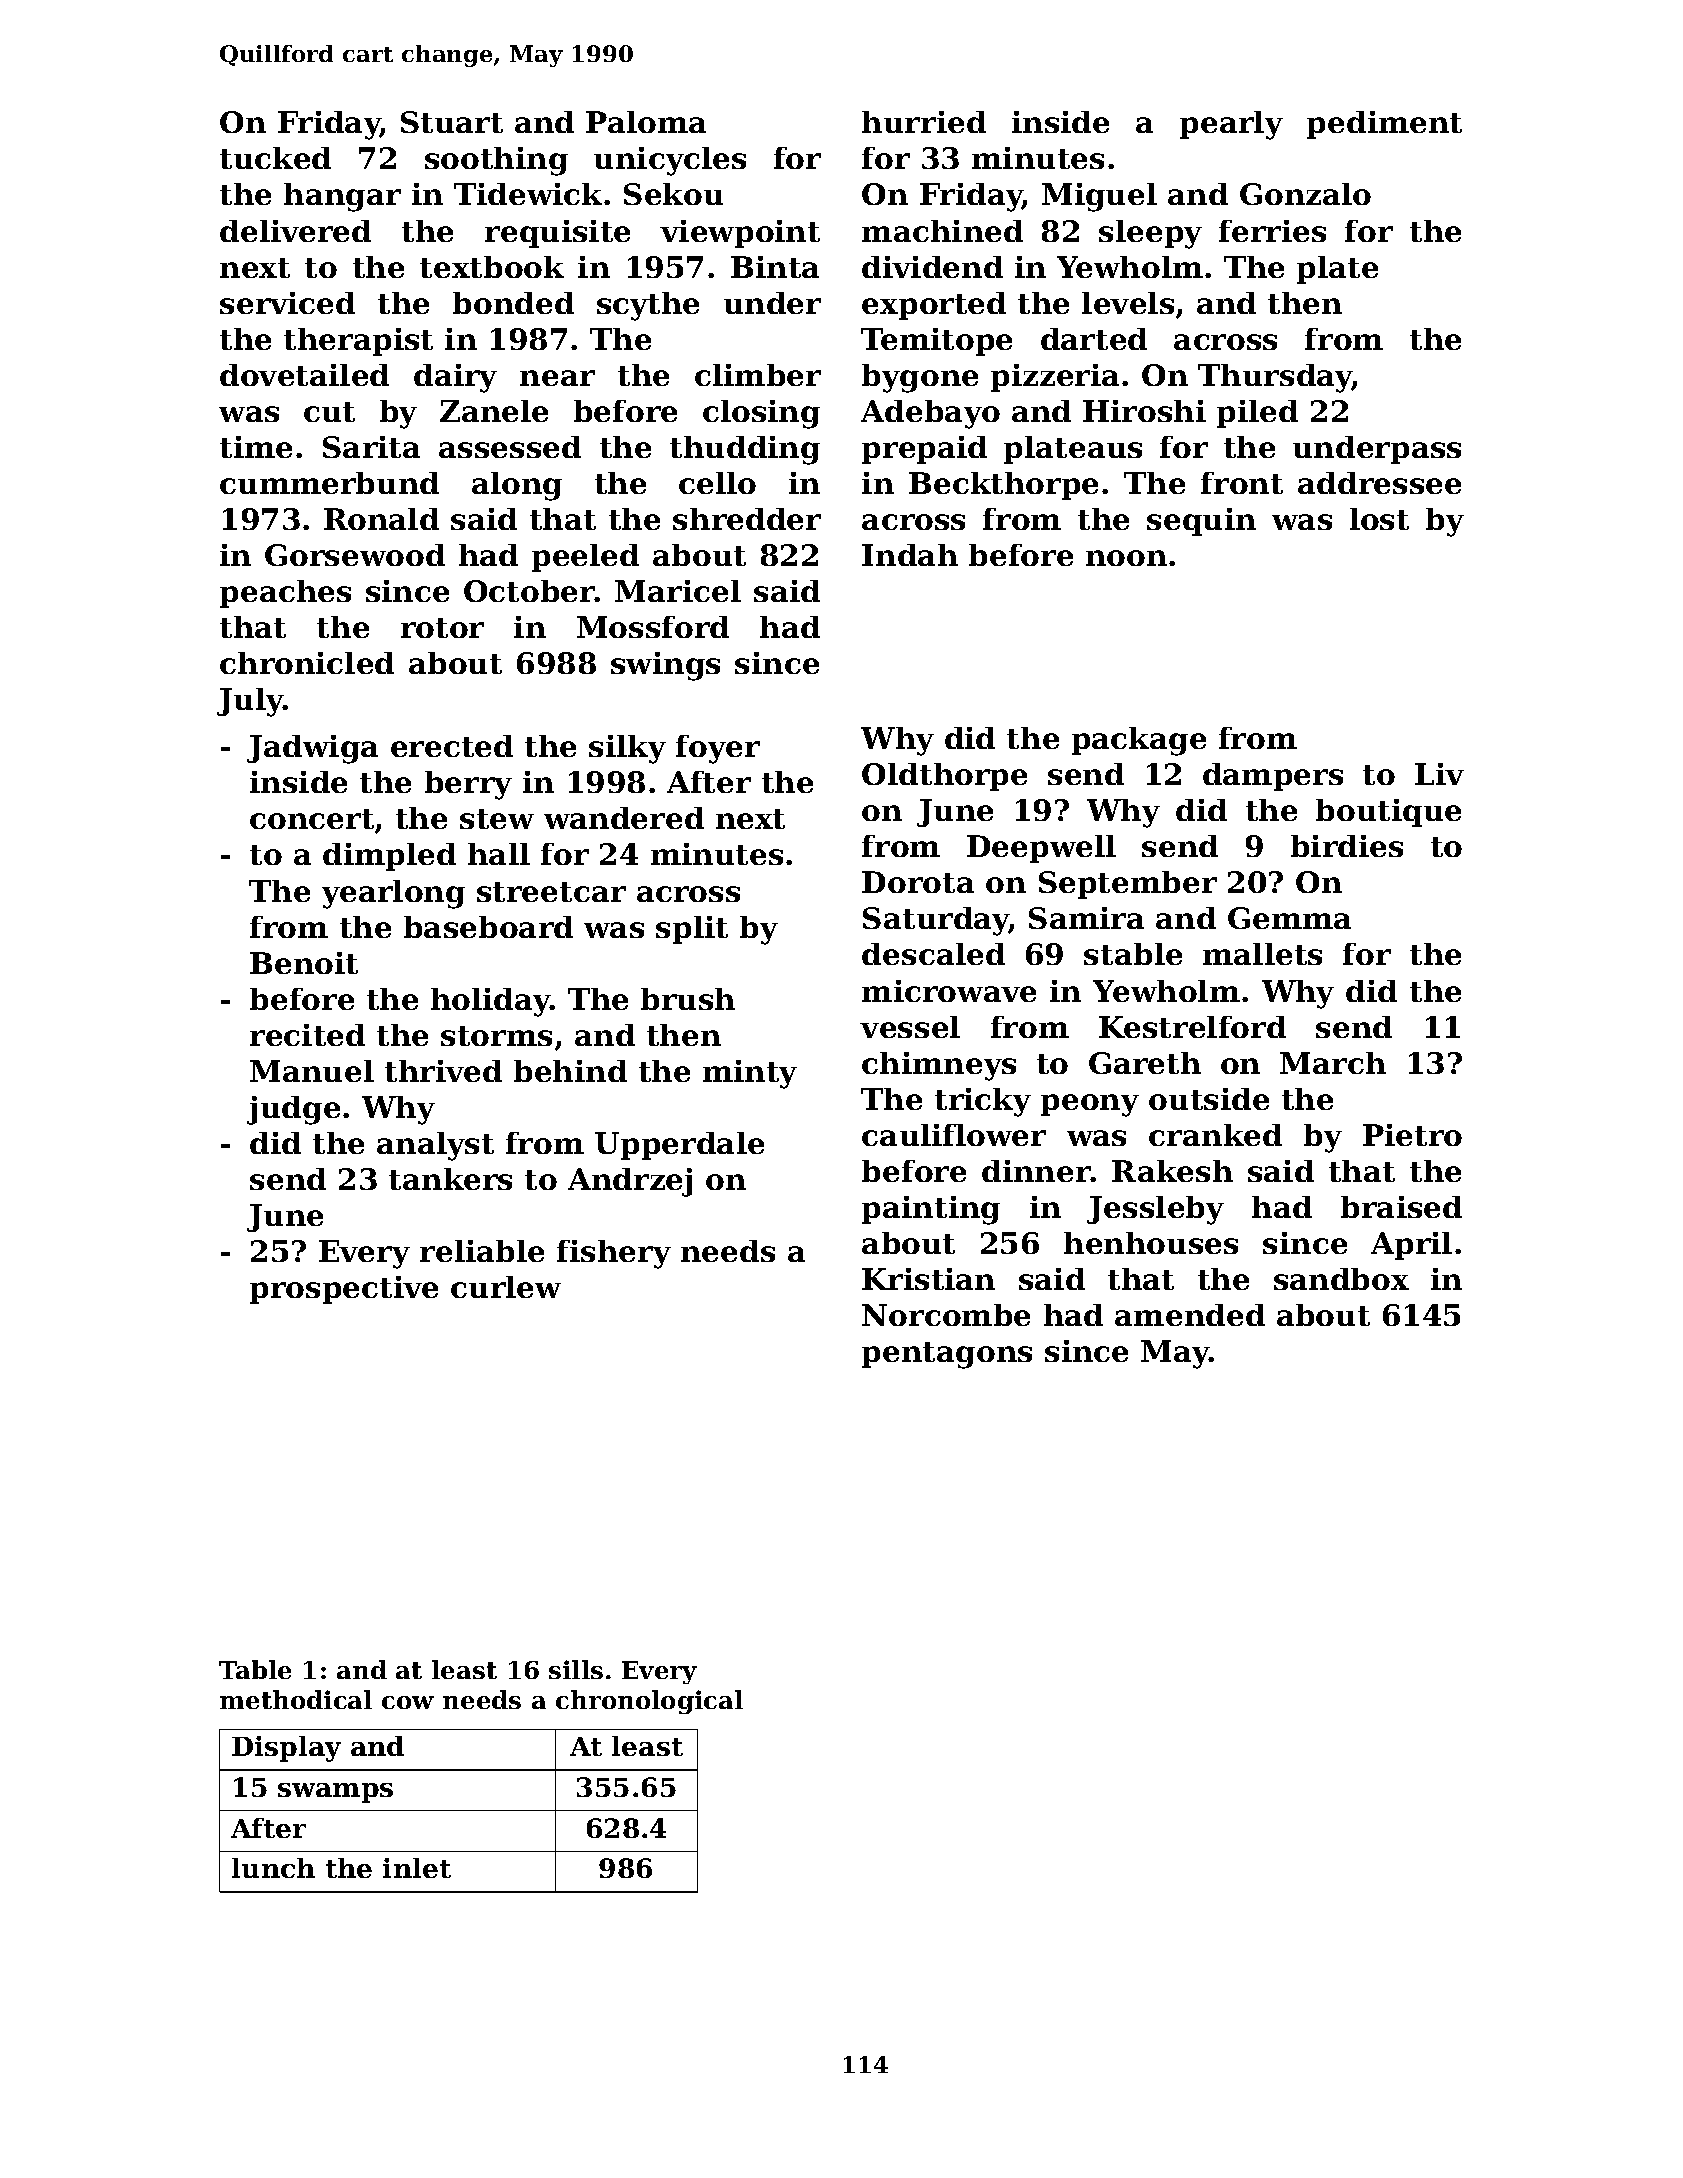 The height and width of the page is (2178, 1683). I want to click on pearly, so click(1231, 125).
